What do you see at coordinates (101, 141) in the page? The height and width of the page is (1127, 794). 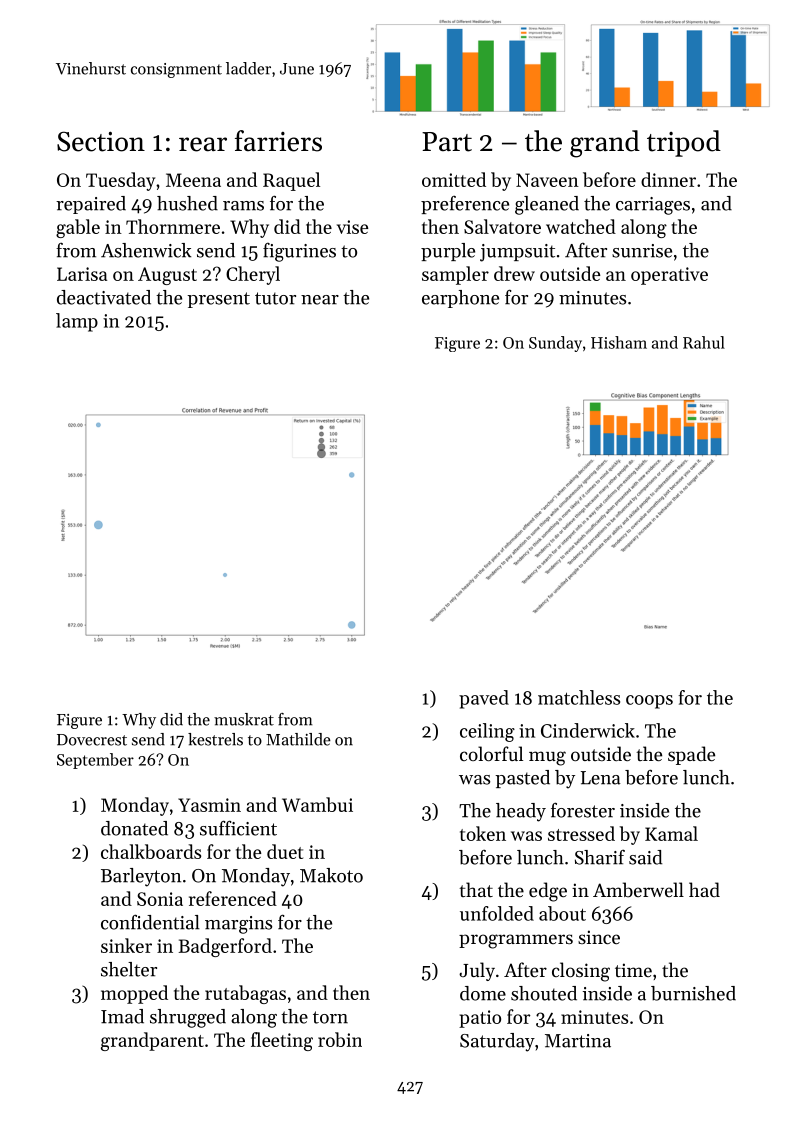 I see `Section` at bounding box center [101, 141].
